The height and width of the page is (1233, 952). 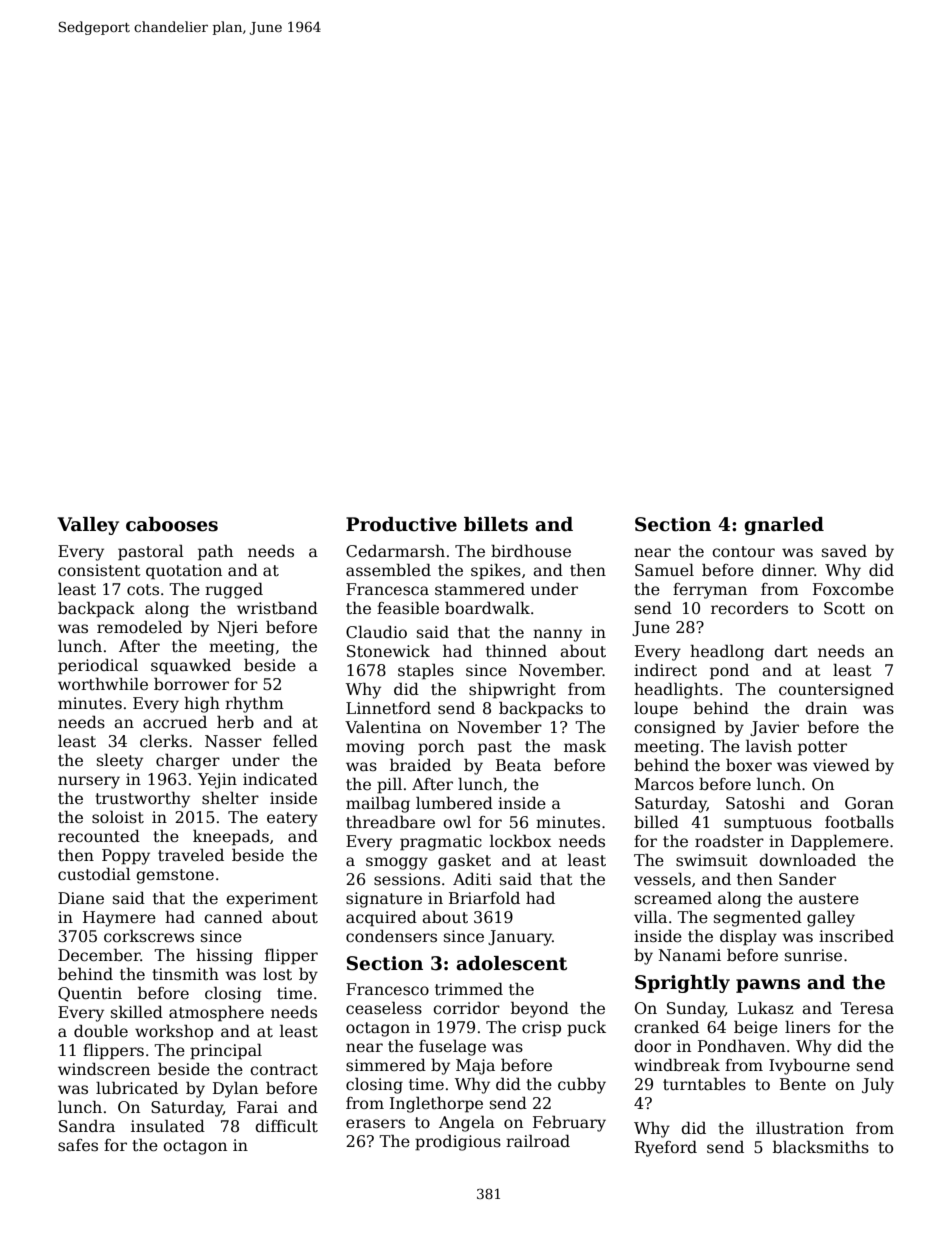 What do you see at coordinates (286, 1126) in the page?
I see `difficult` at bounding box center [286, 1126].
